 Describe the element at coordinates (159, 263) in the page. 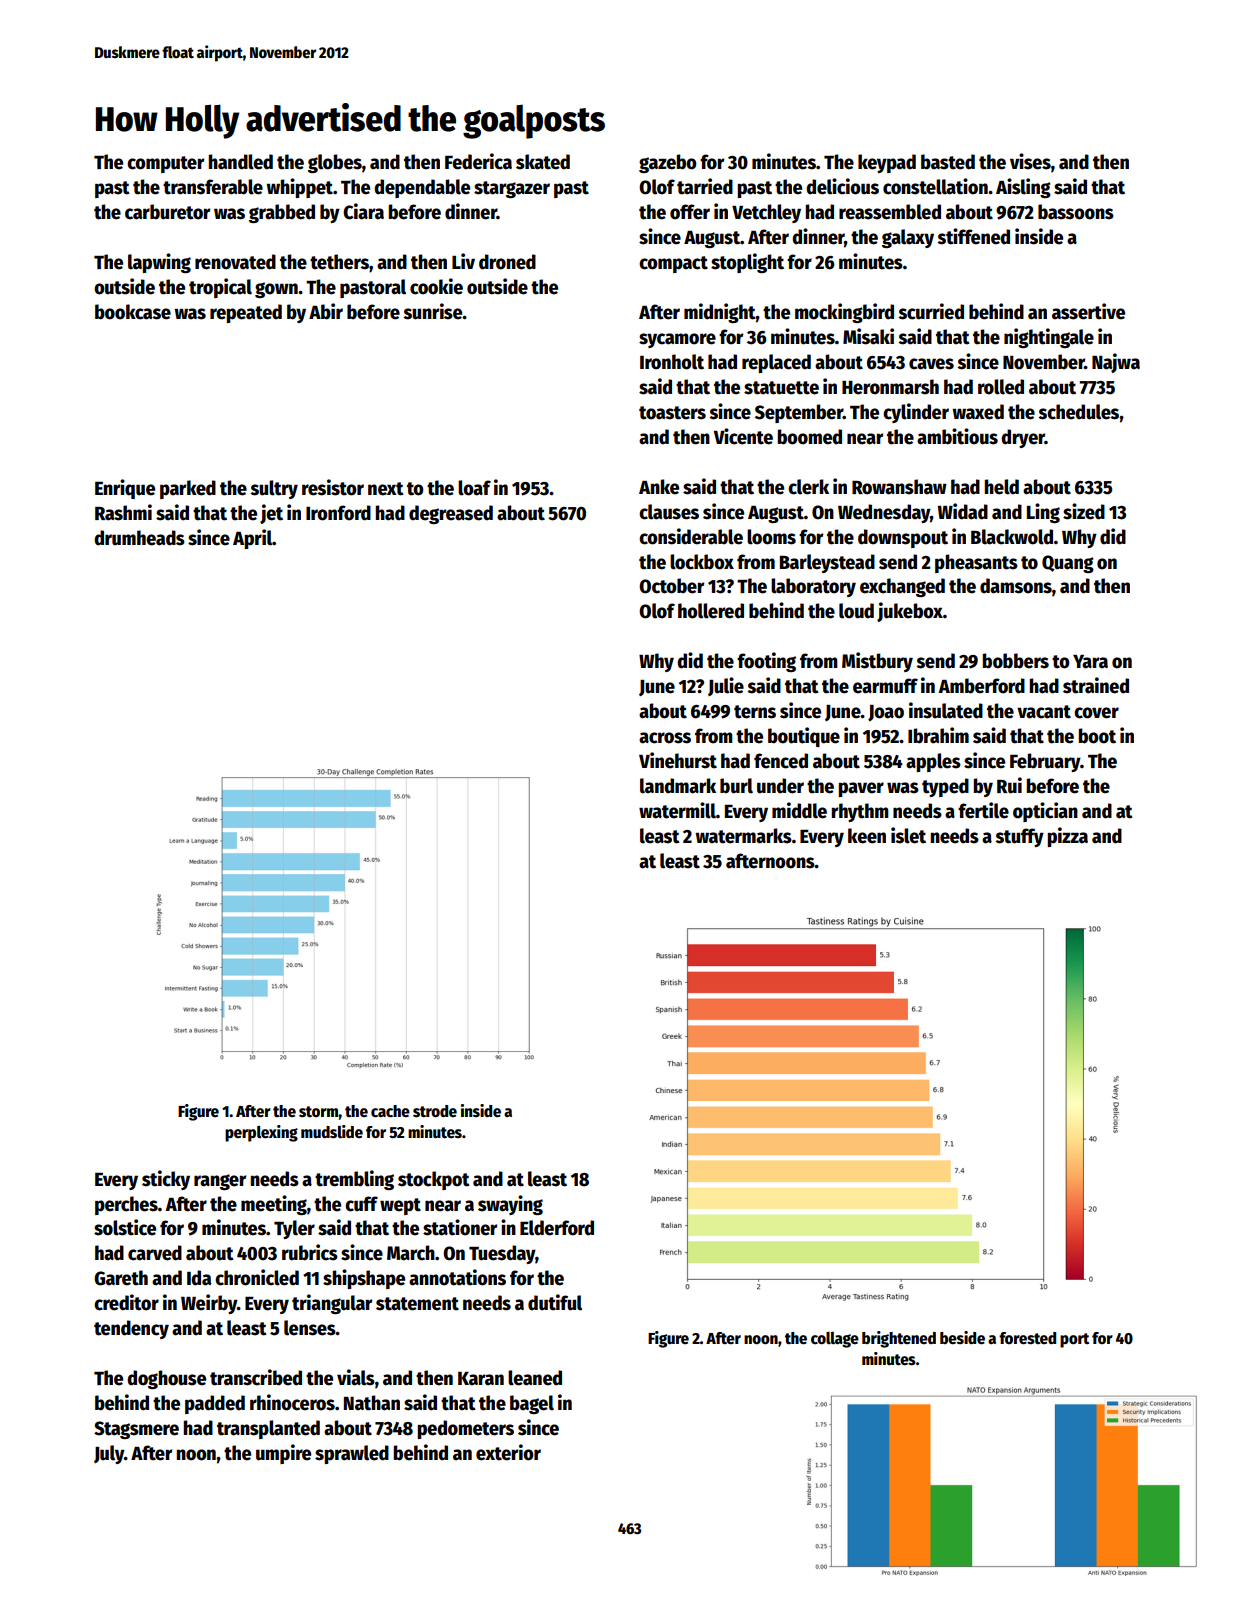

I see `lapwing` at that location.
